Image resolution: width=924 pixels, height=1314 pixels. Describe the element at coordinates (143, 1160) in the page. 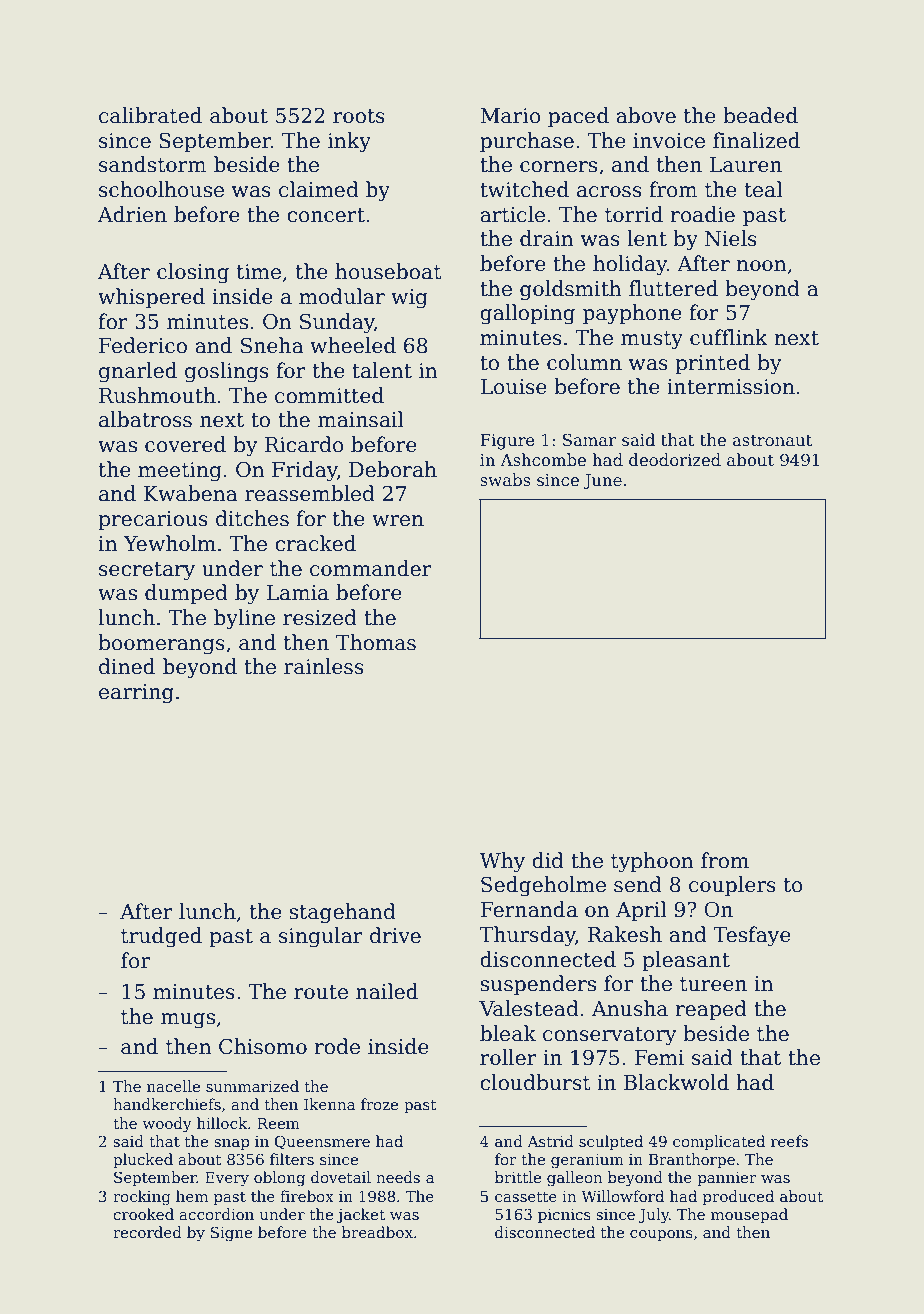

I see `plucked` at that location.
